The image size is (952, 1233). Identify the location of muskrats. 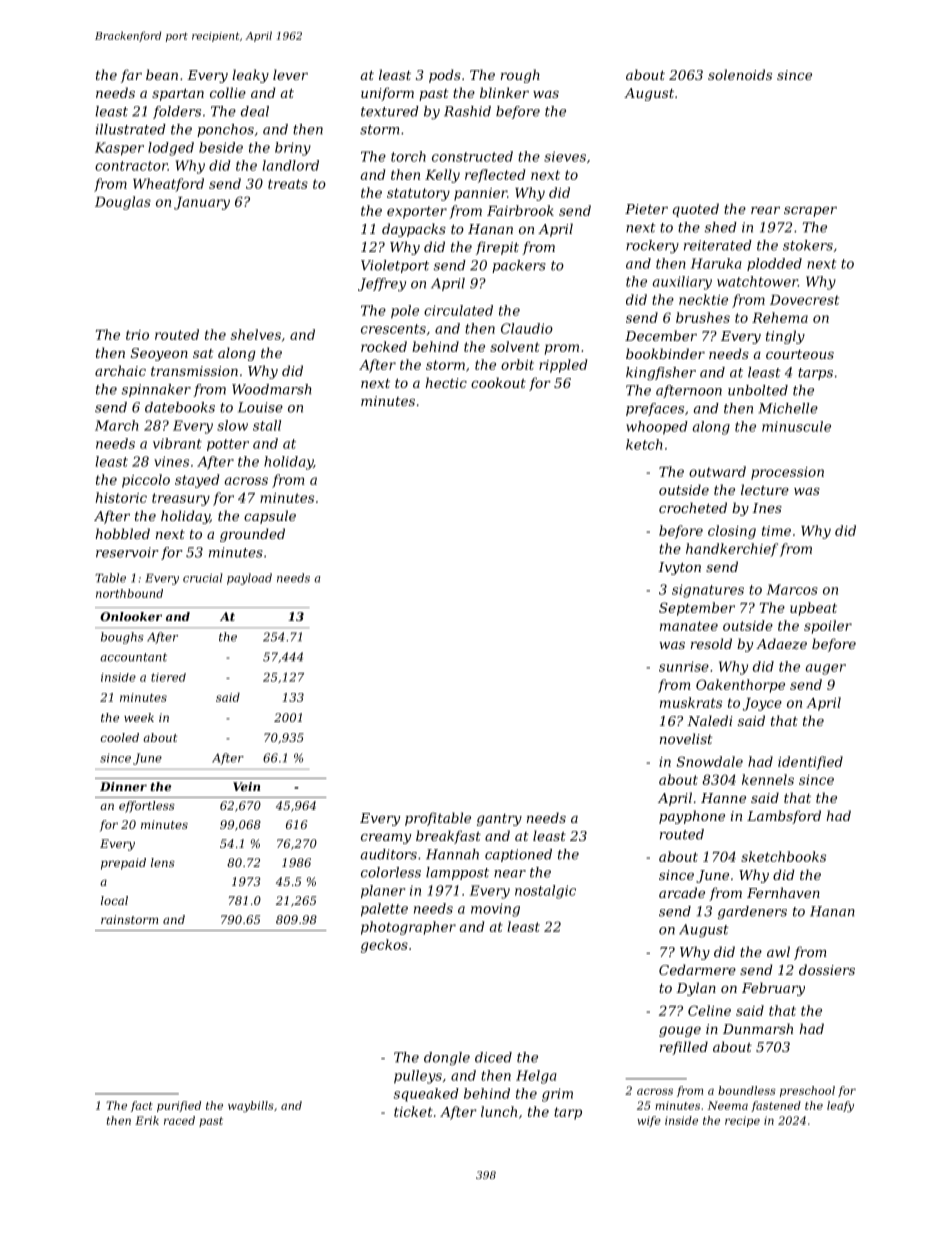
(691, 702).
